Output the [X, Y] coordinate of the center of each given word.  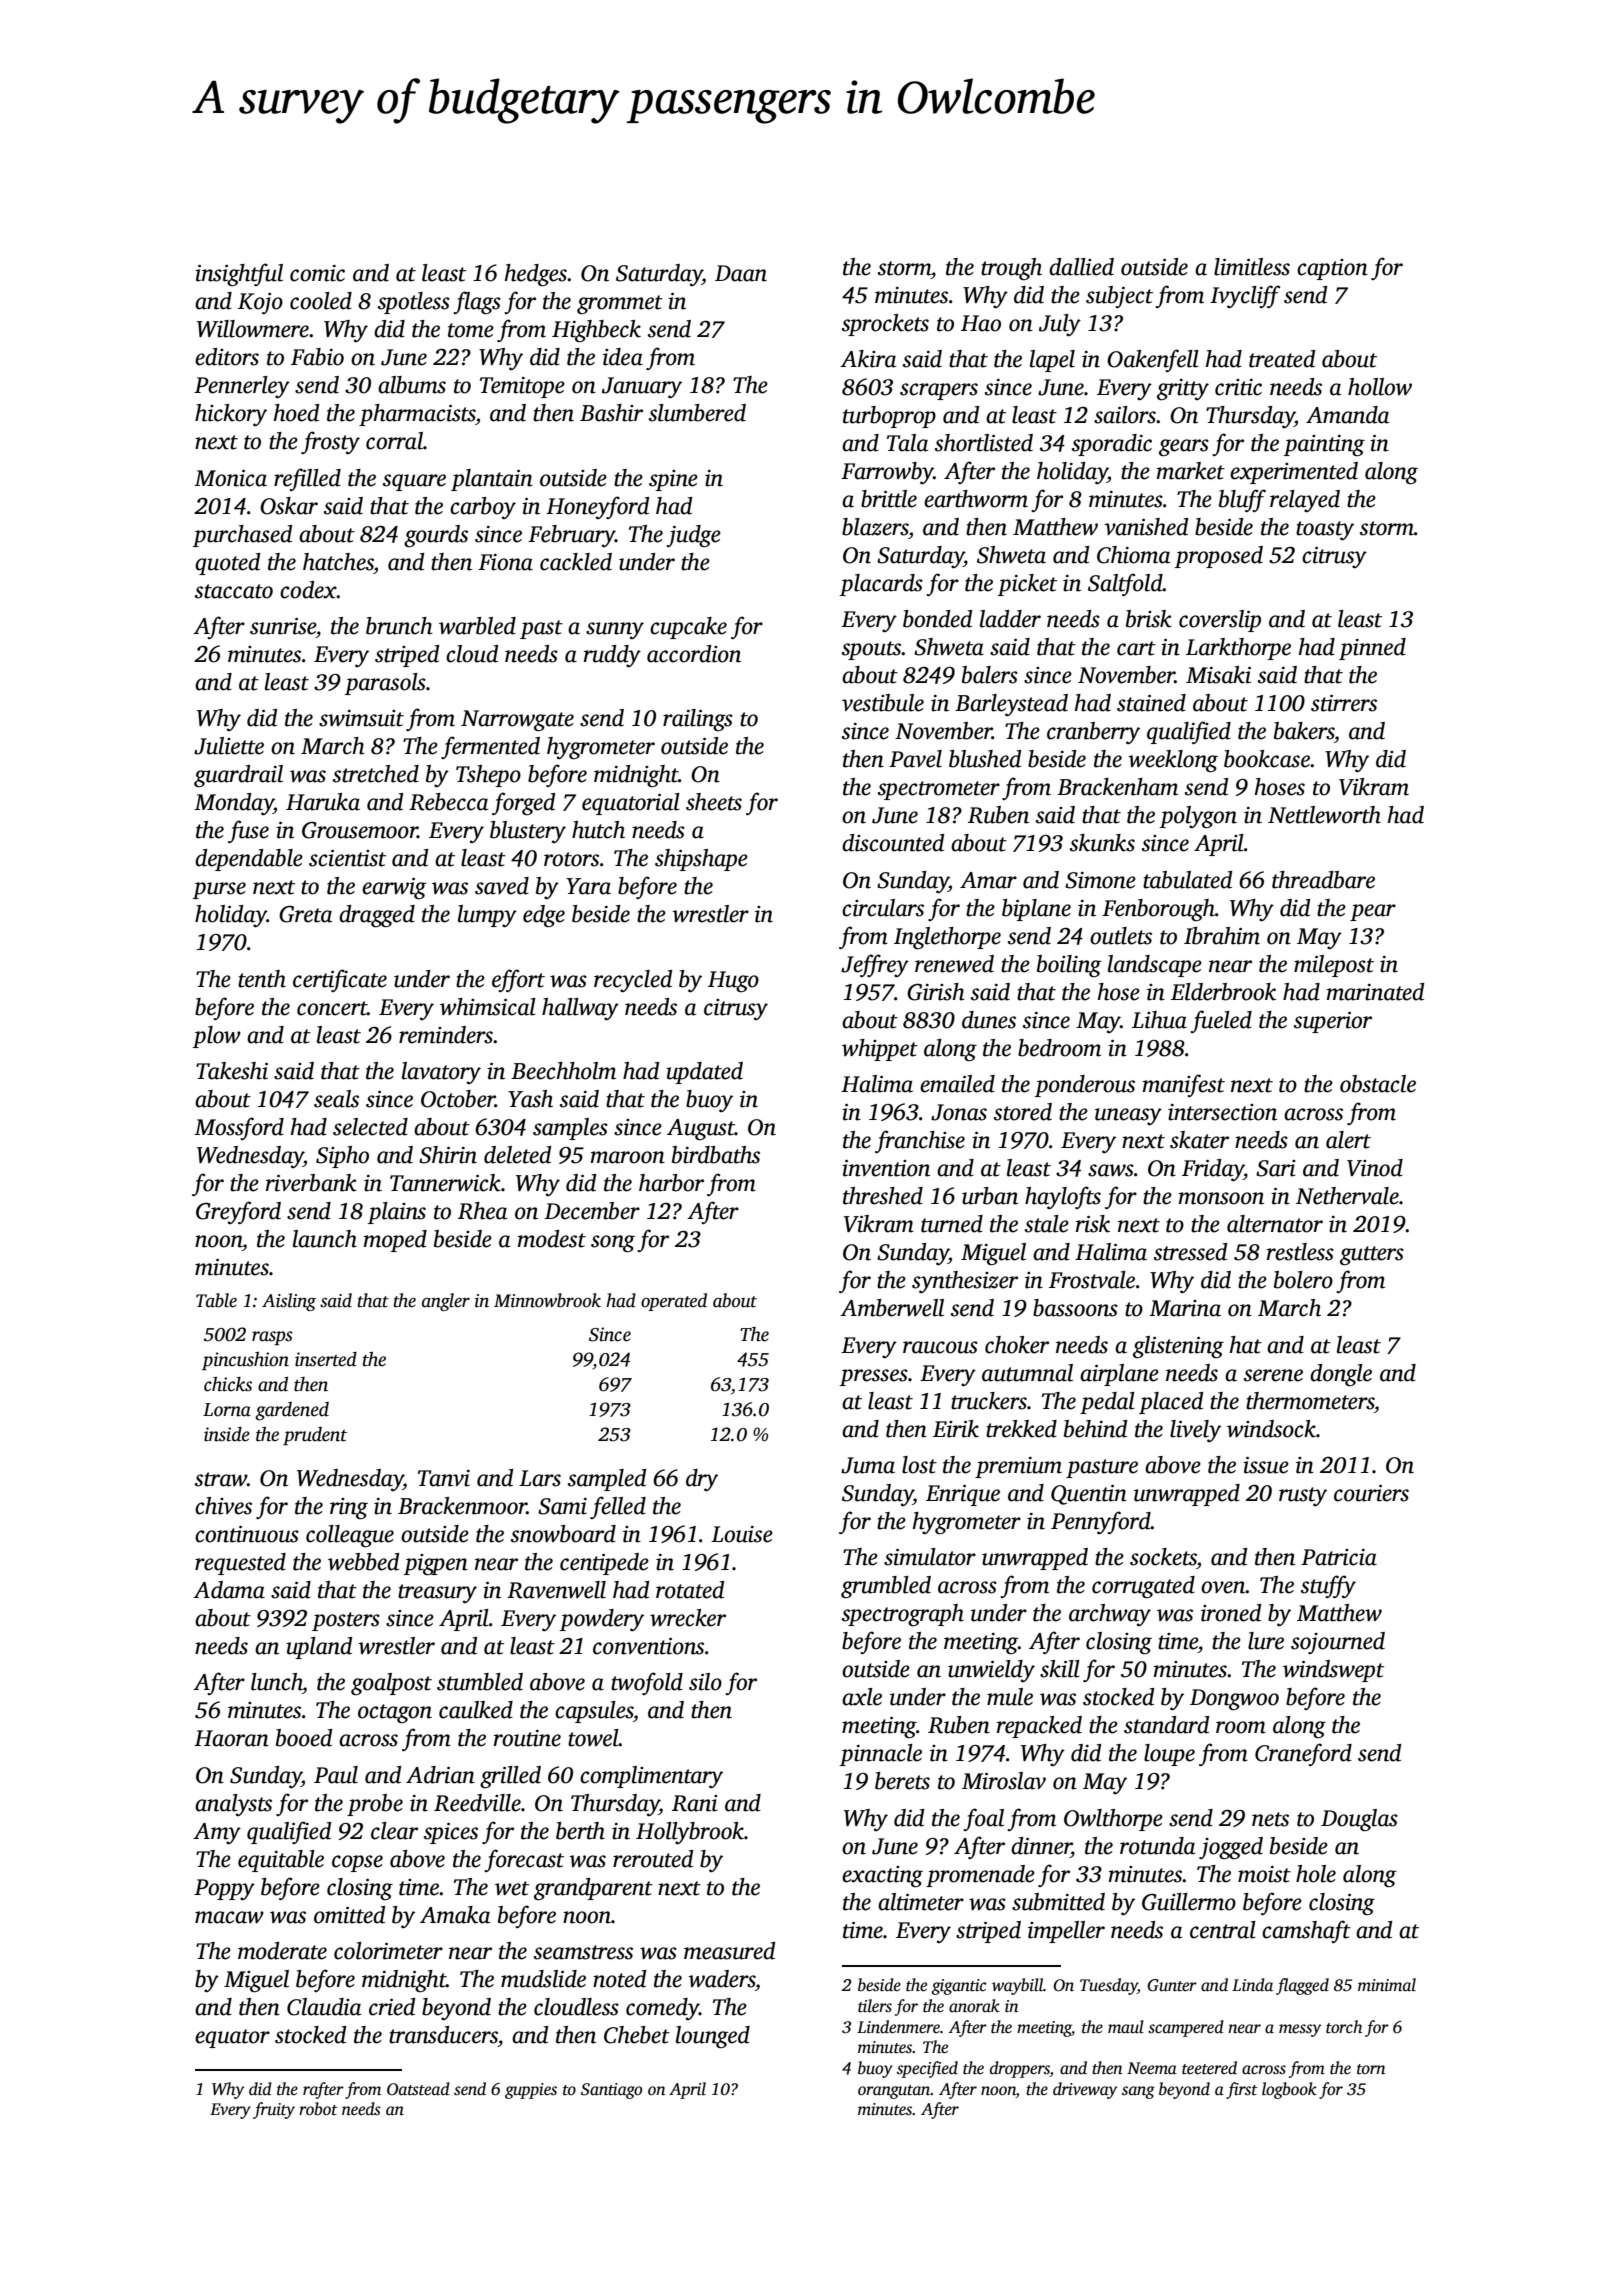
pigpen [436, 1565]
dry [702, 1480]
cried [392, 2007]
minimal [1387, 1985]
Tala [907, 443]
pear [1373, 912]
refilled [307, 479]
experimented [1294, 473]
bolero [1303, 1280]
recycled [633, 981]
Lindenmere [898, 2027]
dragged [377, 916]
